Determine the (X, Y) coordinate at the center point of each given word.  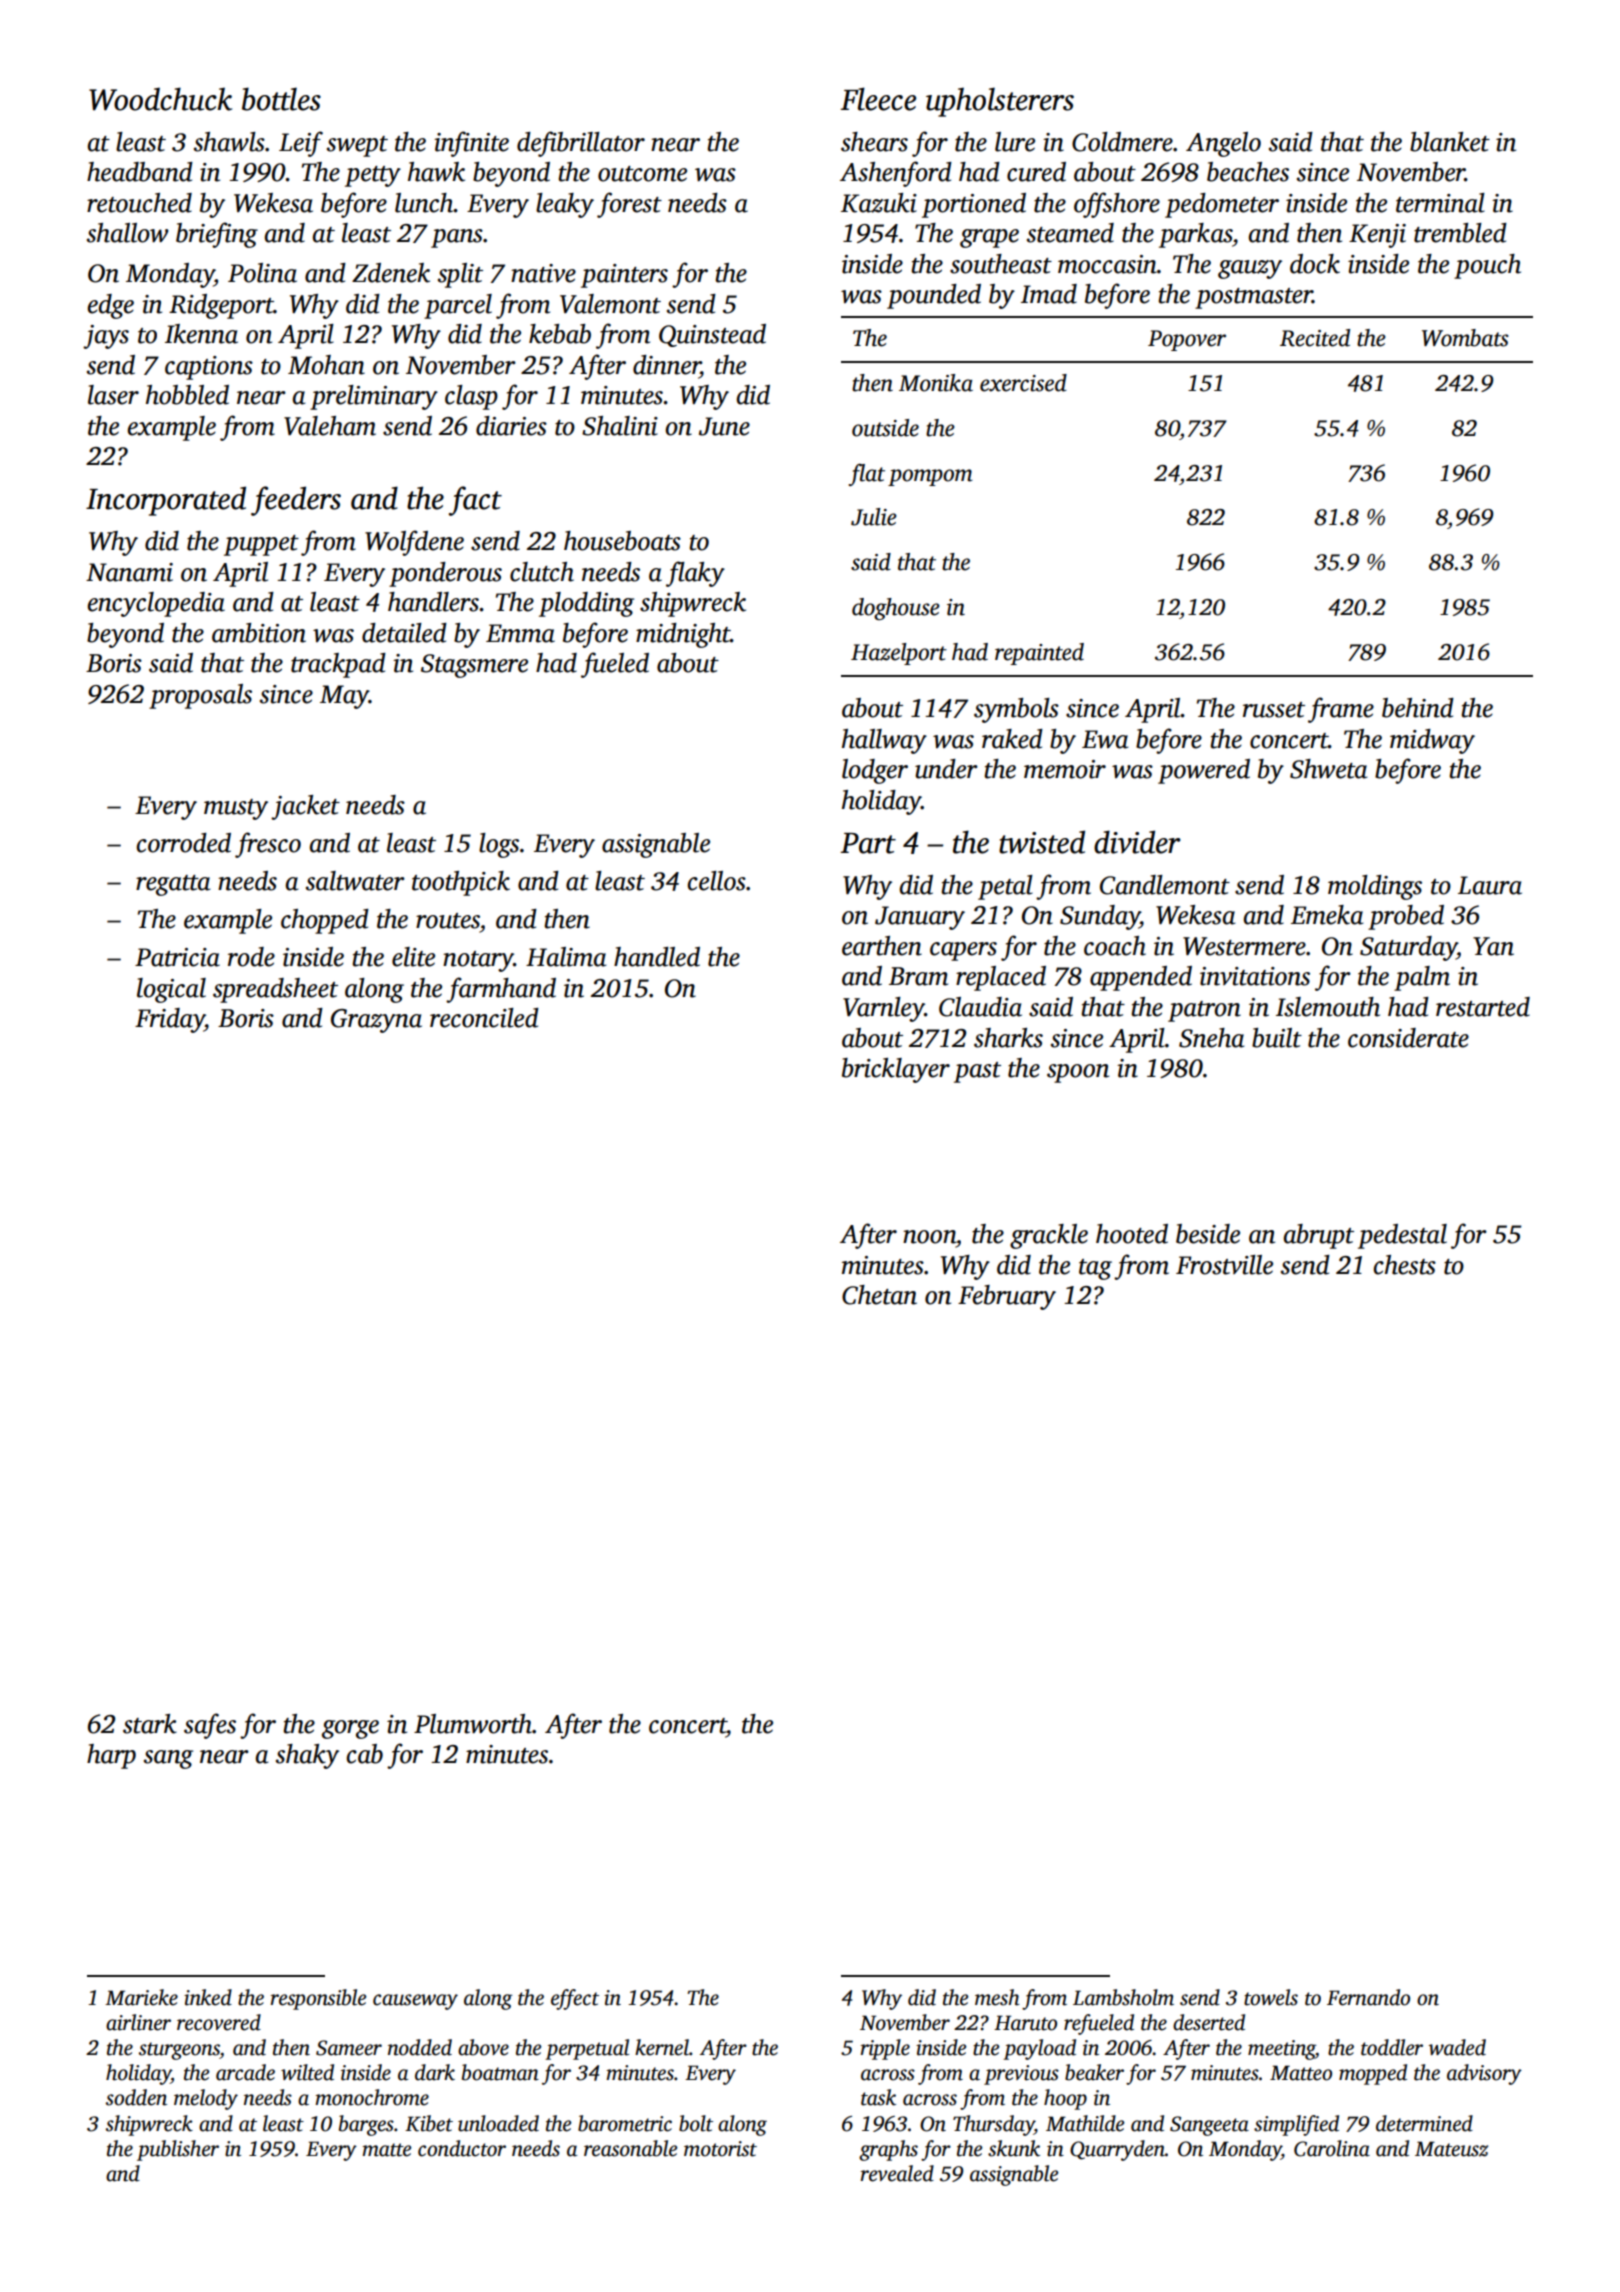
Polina (262, 273)
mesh (997, 1997)
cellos (717, 881)
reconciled (484, 1018)
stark (150, 1724)
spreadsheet (275, 990)
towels (1271, 1997)
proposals (200, 696)
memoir (1065, 769)
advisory (1484, 2074)
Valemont (610, 304)
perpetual (587, 2049)
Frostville (1224, 1265)
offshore (1117, 205)
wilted (307, 2072)
